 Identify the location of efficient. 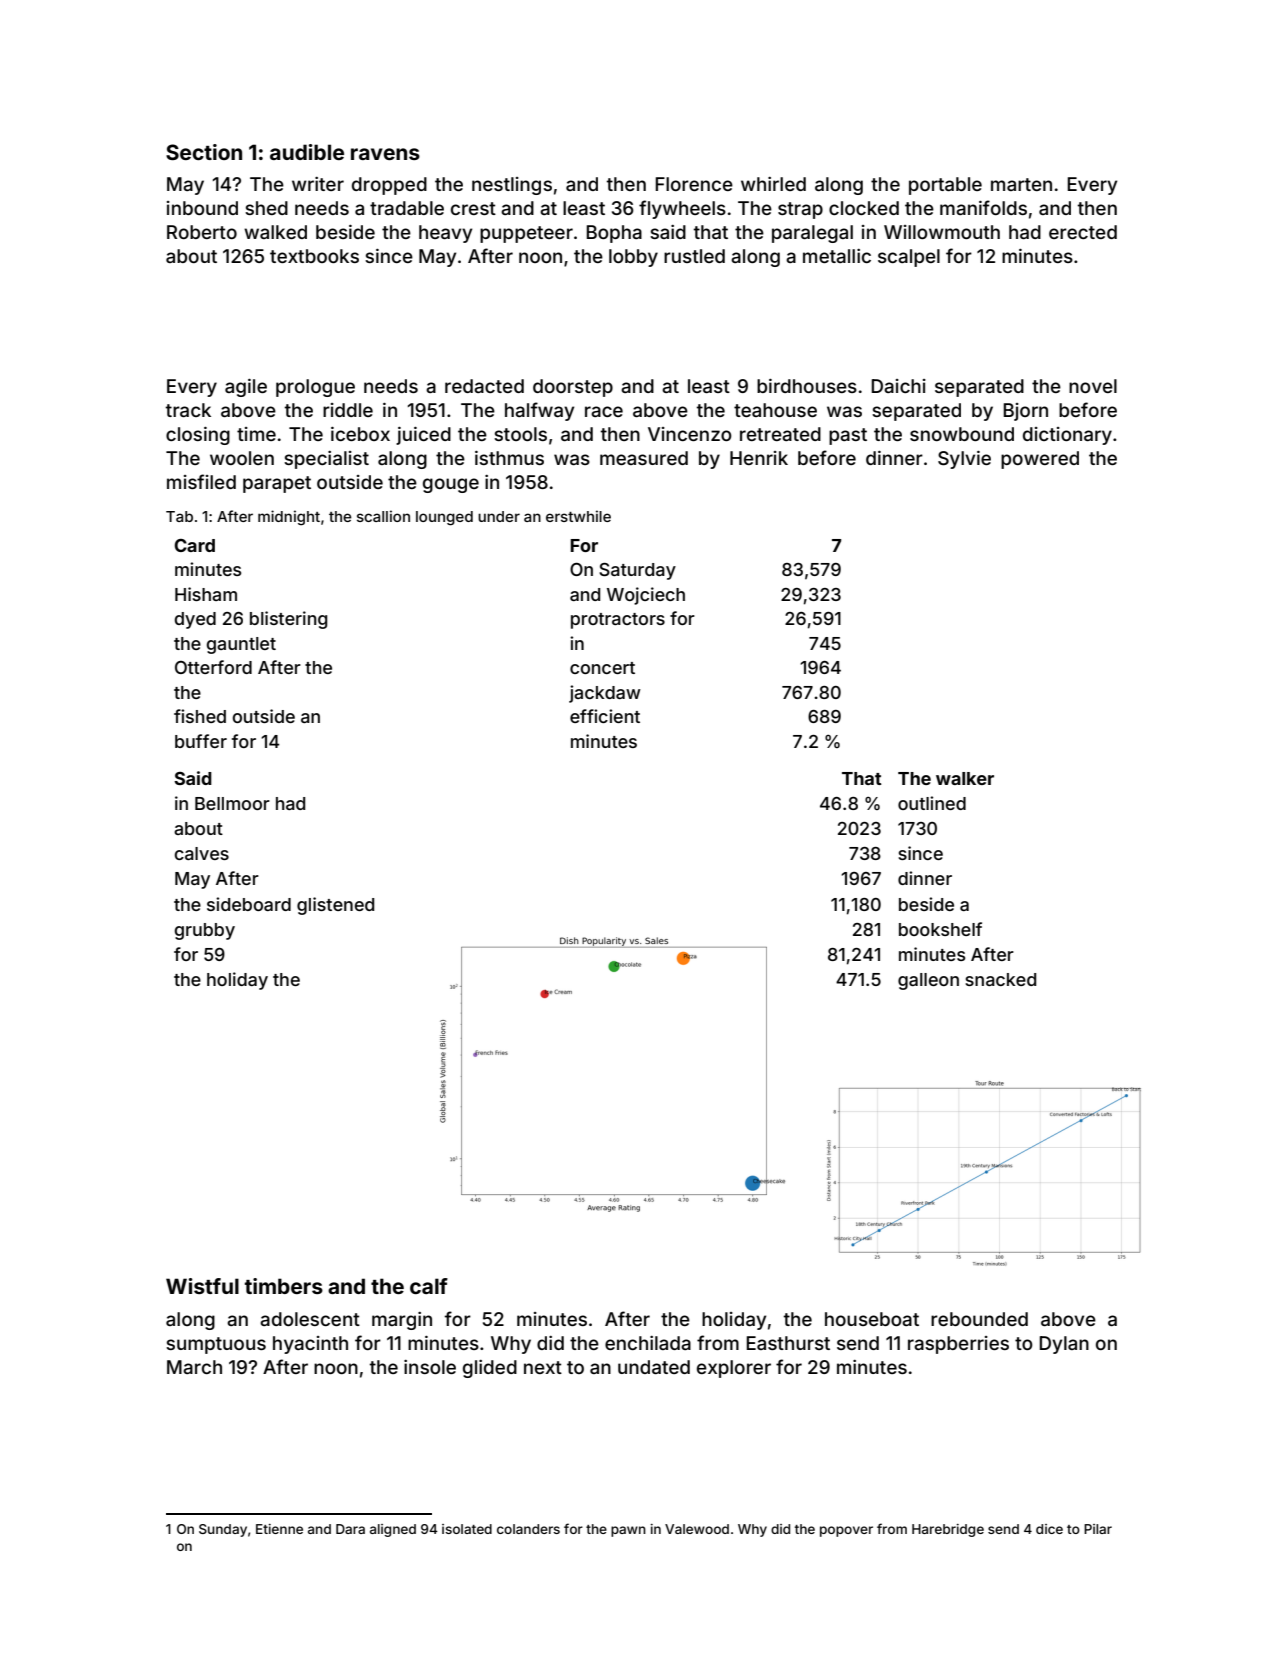
(605, 716).
